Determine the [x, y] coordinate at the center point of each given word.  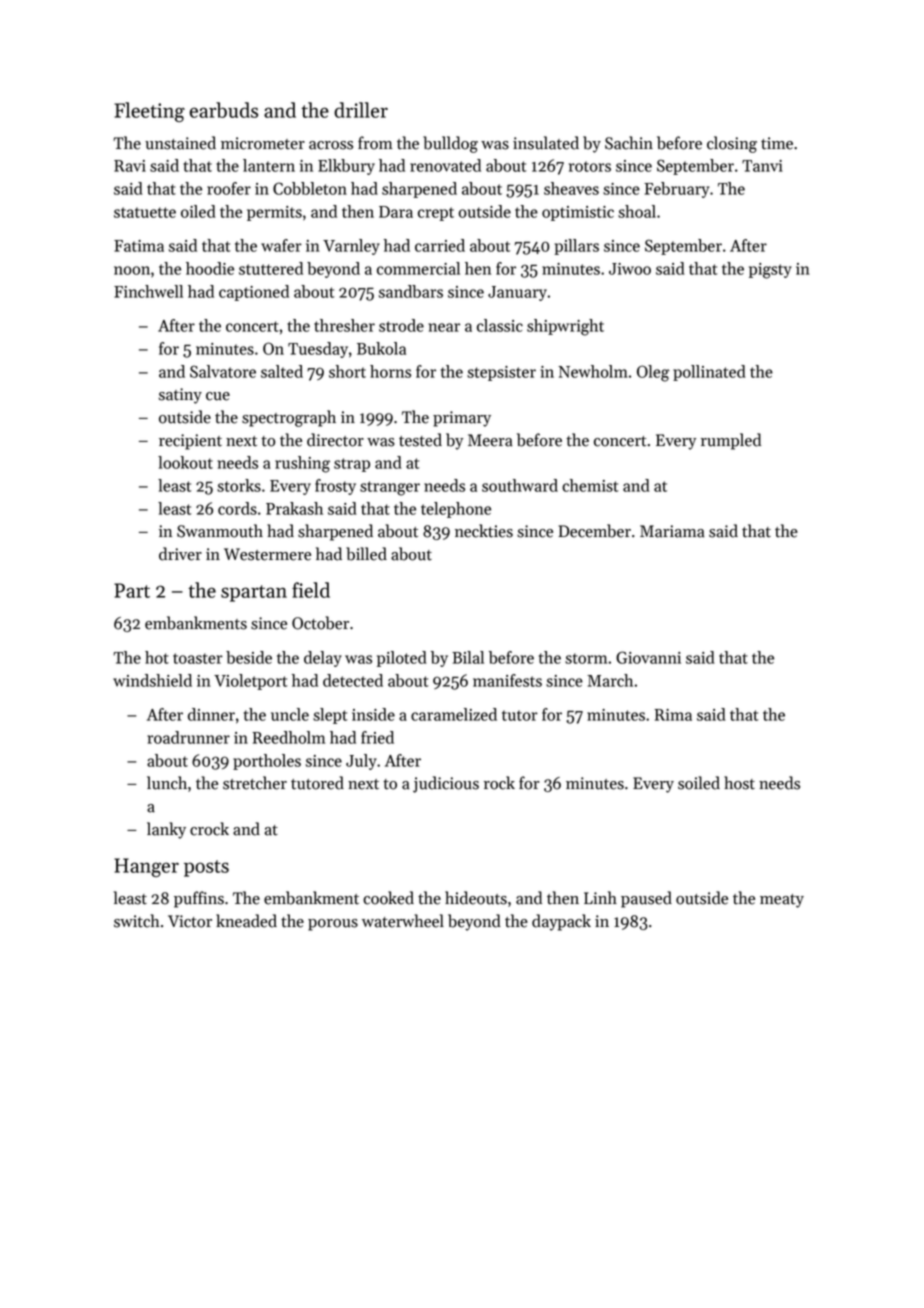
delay [323, 659]
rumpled [731, 441]
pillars [577, 247]
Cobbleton [310, 188]
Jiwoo [630, 269]
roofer [229, 188]
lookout [185, 462]
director [335, 440]
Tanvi [762, 166]
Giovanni [648, 657]
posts [206, 868]
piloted [402, 659]
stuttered [271, 268]
